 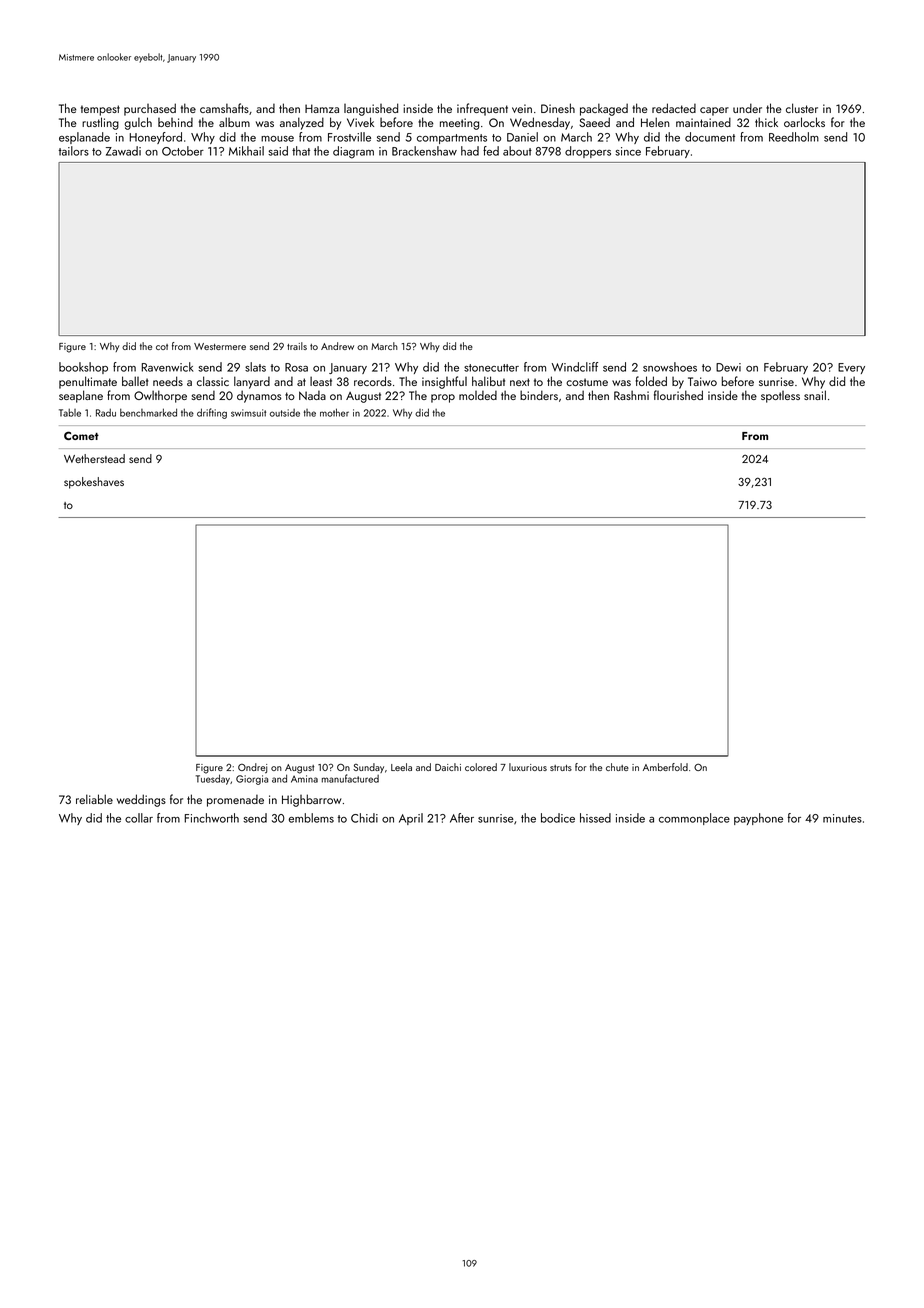 What do you see at coordinates (539, 395) in the document?
I see `binders` at bounding box center [539, 395].
